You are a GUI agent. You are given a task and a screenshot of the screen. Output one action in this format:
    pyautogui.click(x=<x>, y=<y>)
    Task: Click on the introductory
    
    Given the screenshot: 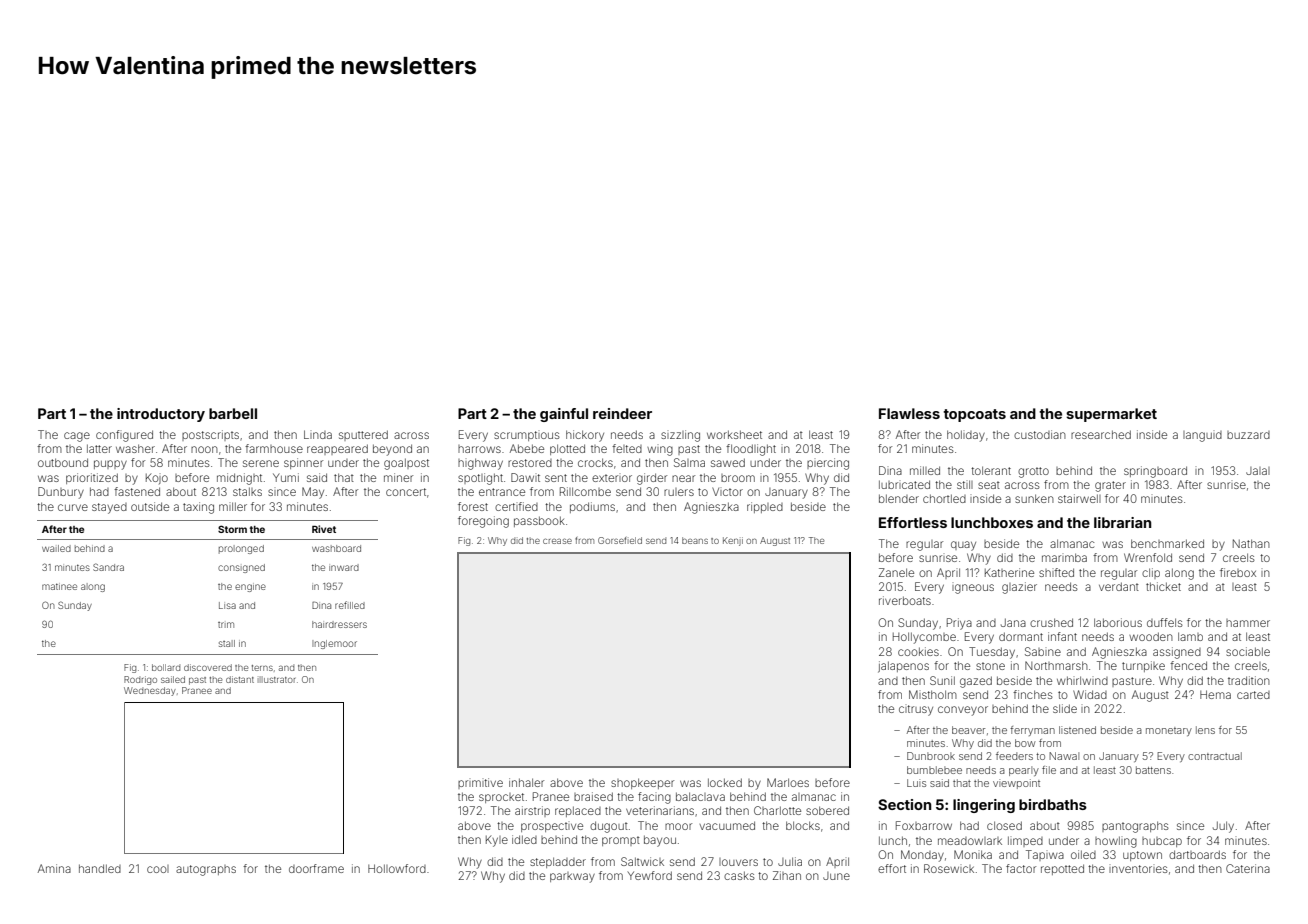 What is the action you would take?
    pyautogui.click(x=161, y=415)
